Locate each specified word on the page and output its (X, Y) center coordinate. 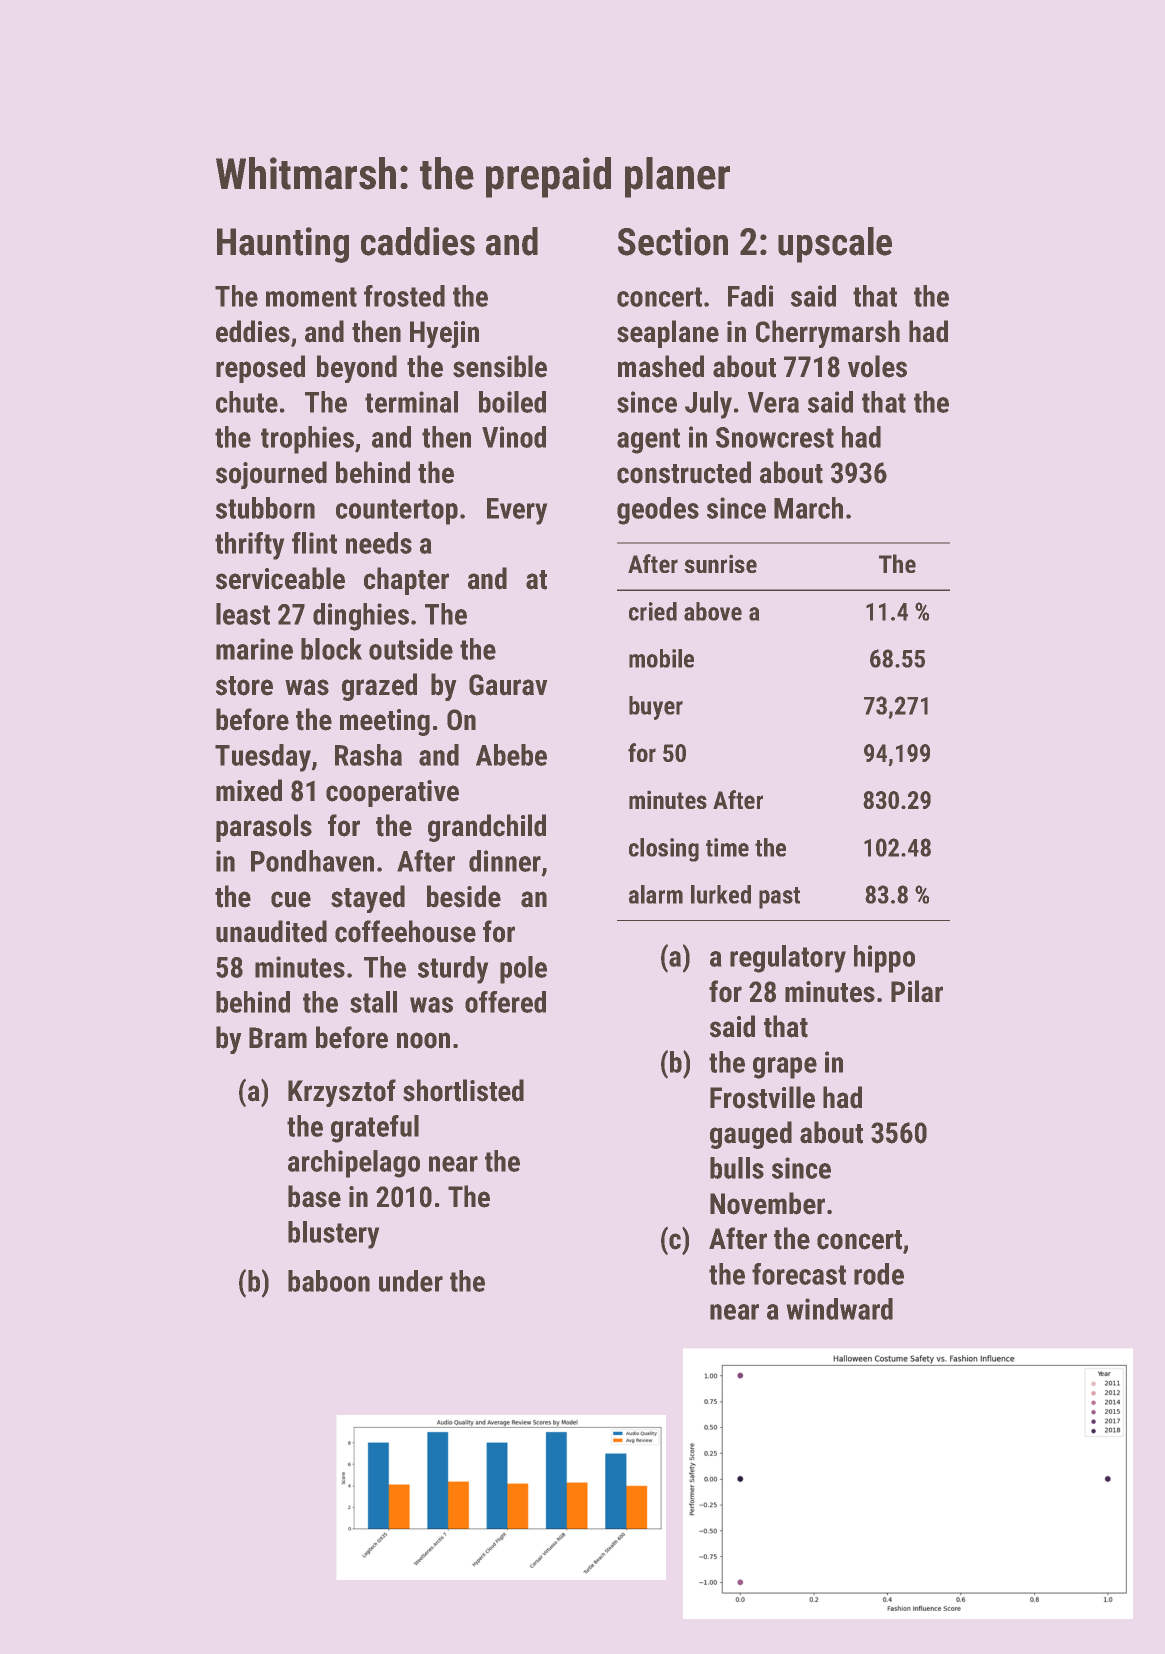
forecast (799, 1274)
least (243, 614)
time (727, 847)
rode (879, 1274)
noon (423, 1040)
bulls (737, 1168)
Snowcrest (775, 437)
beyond (357, 369)
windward (839, 1309)
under (411, 1281)
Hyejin (444, 334)
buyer (656, 708)
